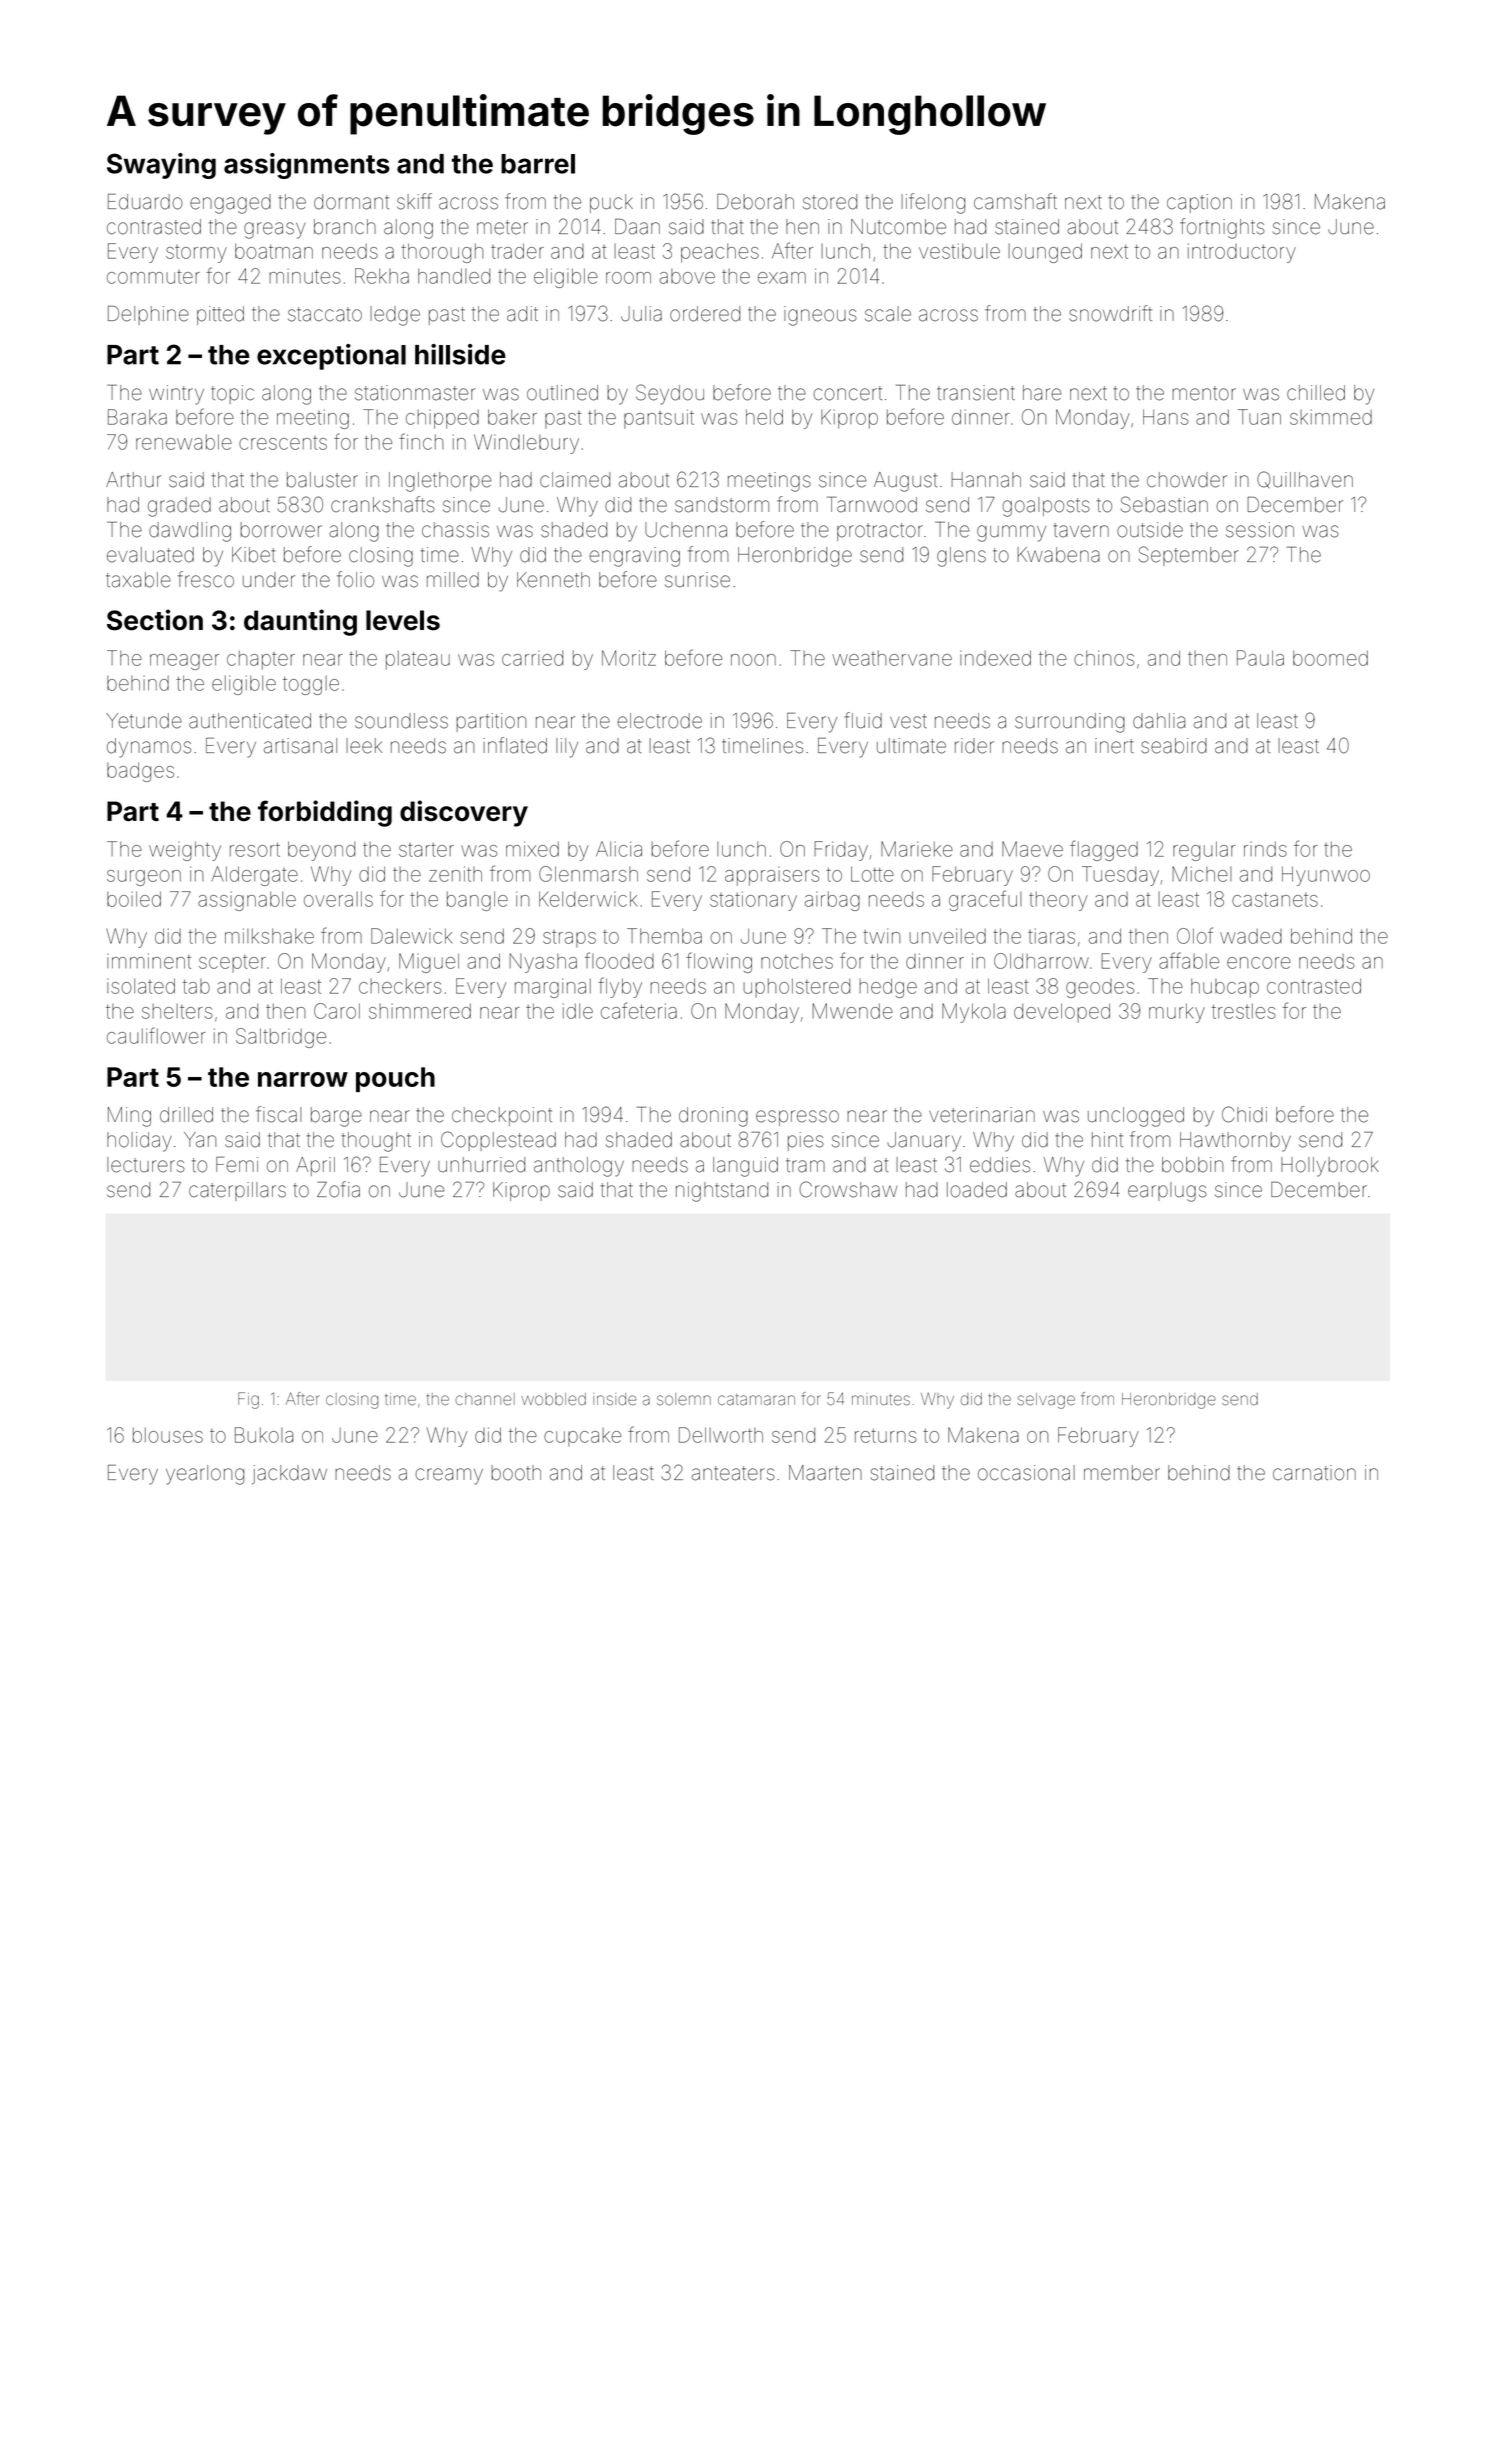  Describe the element at coordinates (1251, 936) in the screenshot. I see `waded` at that location.
